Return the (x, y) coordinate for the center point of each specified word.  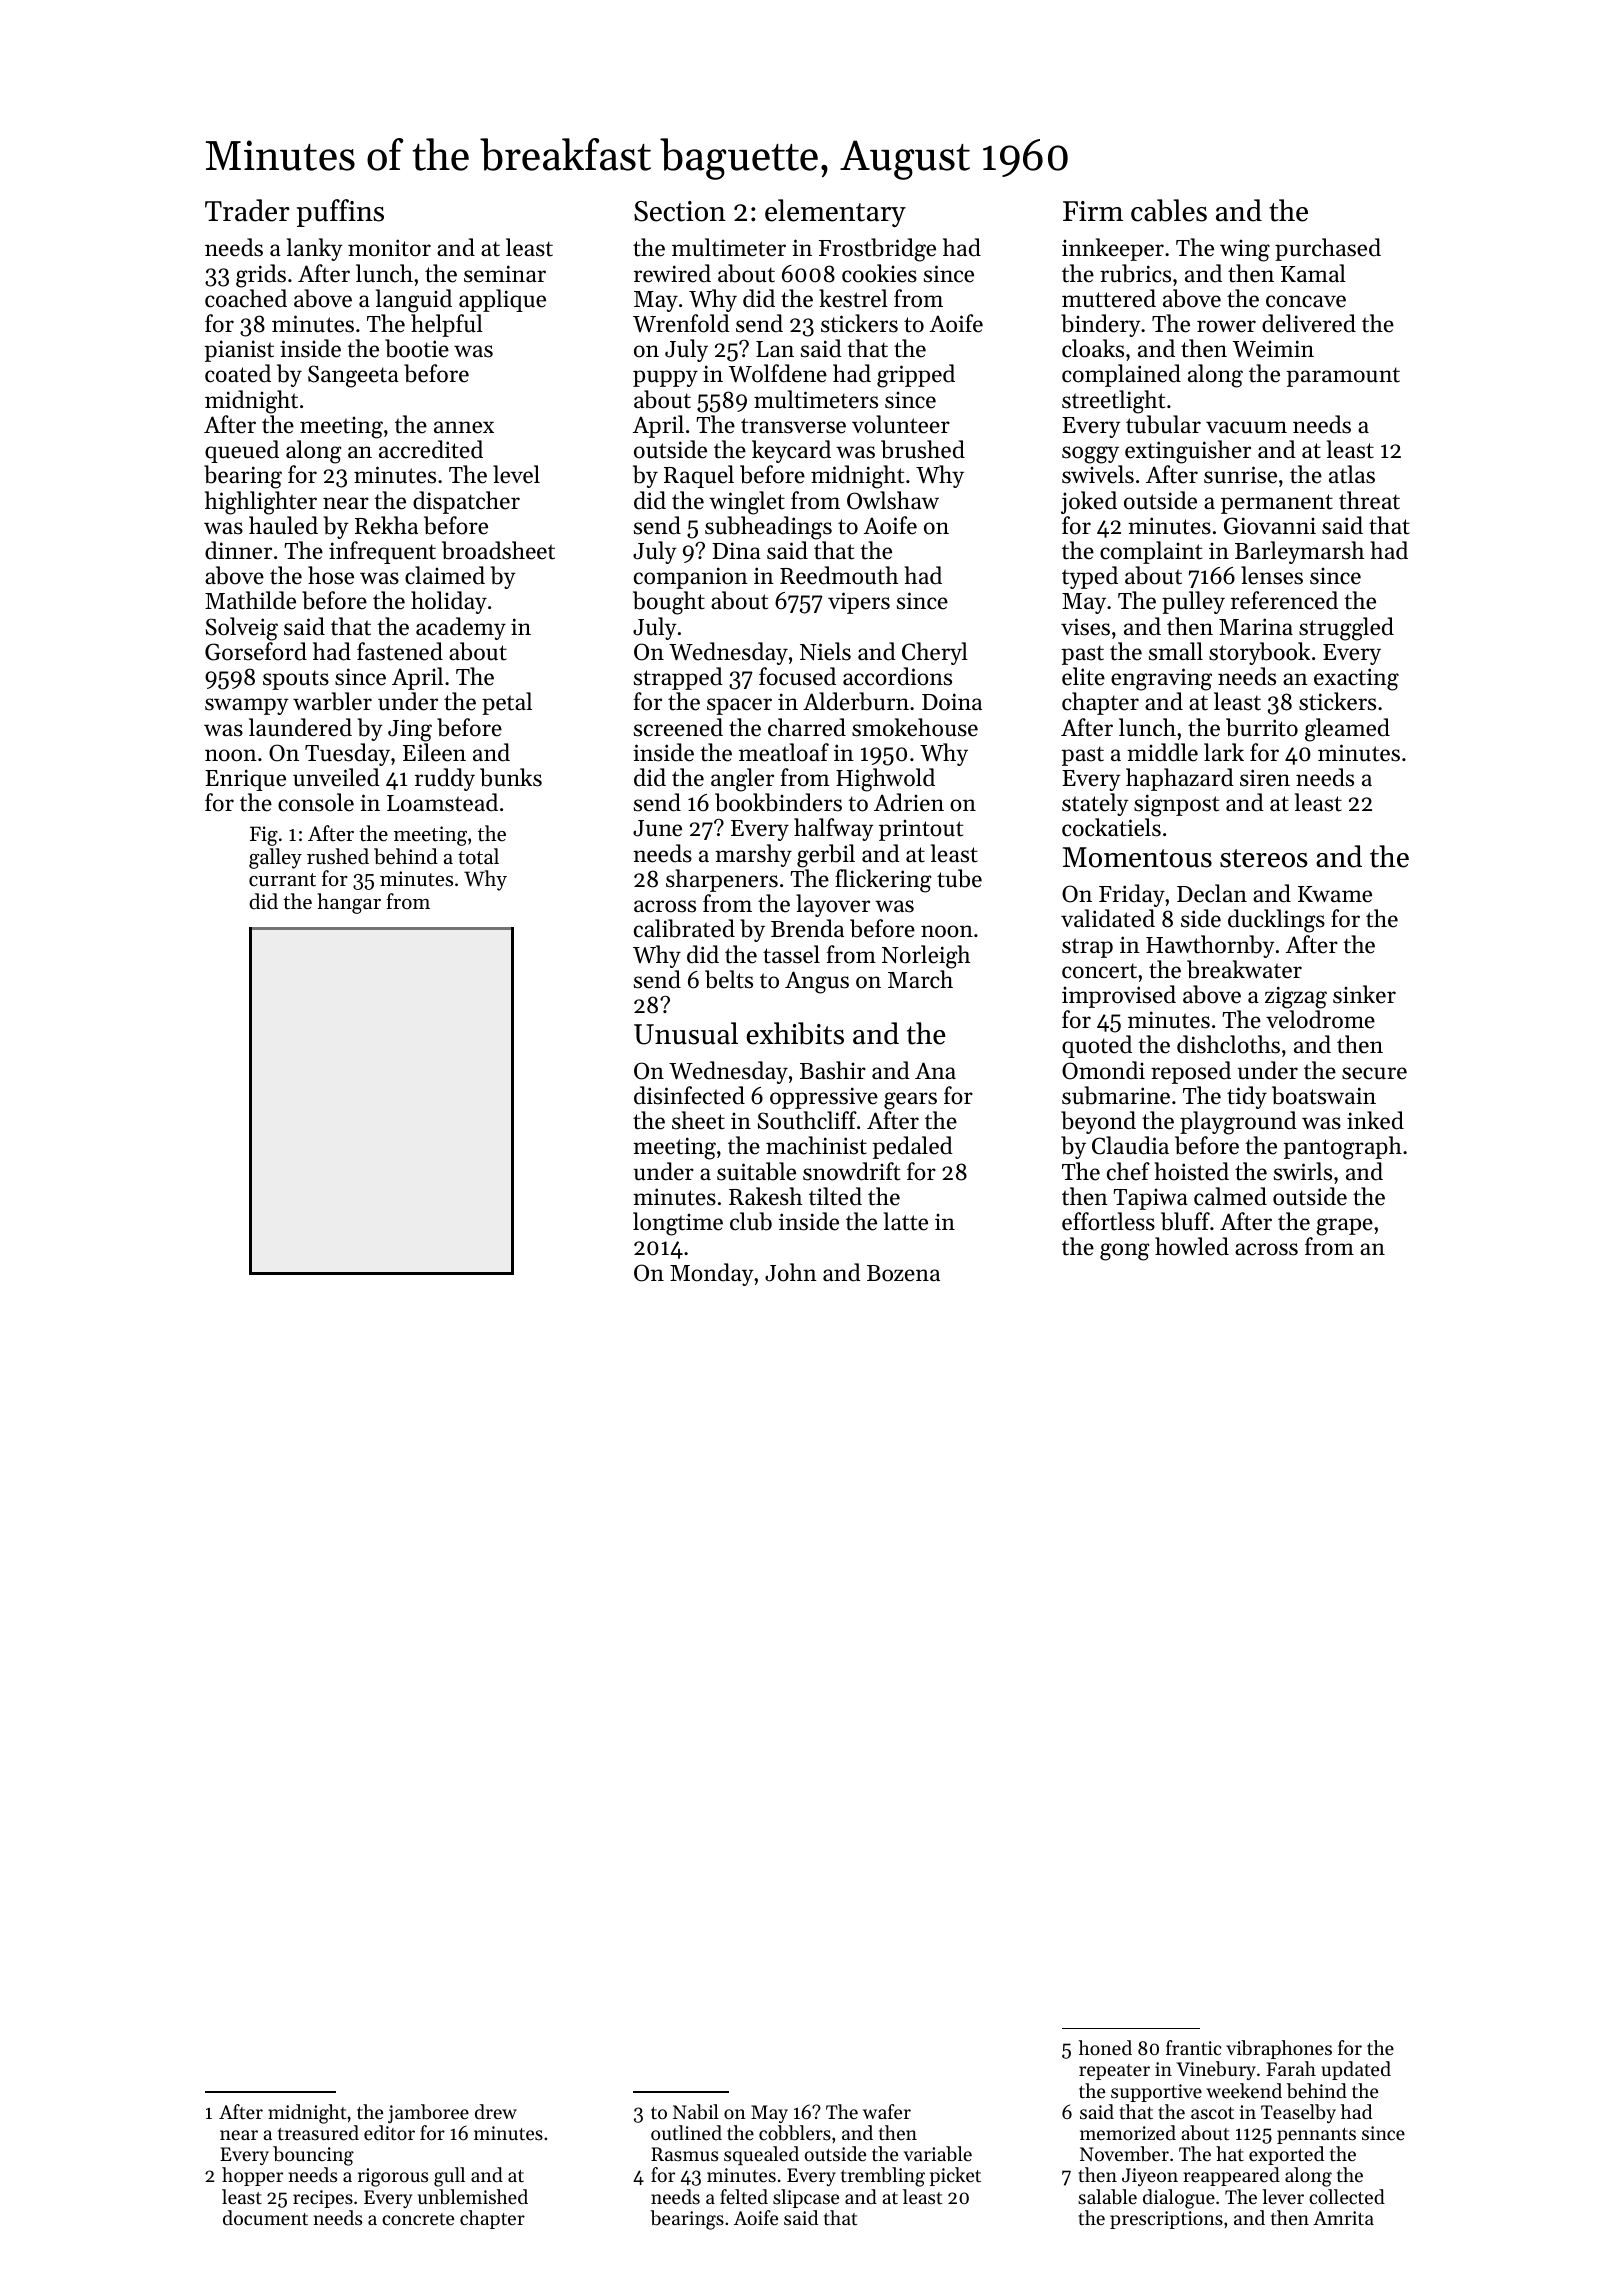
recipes (323, 2199)
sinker (1364, 994)
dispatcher (466, 502)
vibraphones (1279, 2049)
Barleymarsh (1299, 552)
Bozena (903, 1273)
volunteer (901, 424)
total (478, 856)
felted (744, 2196)
